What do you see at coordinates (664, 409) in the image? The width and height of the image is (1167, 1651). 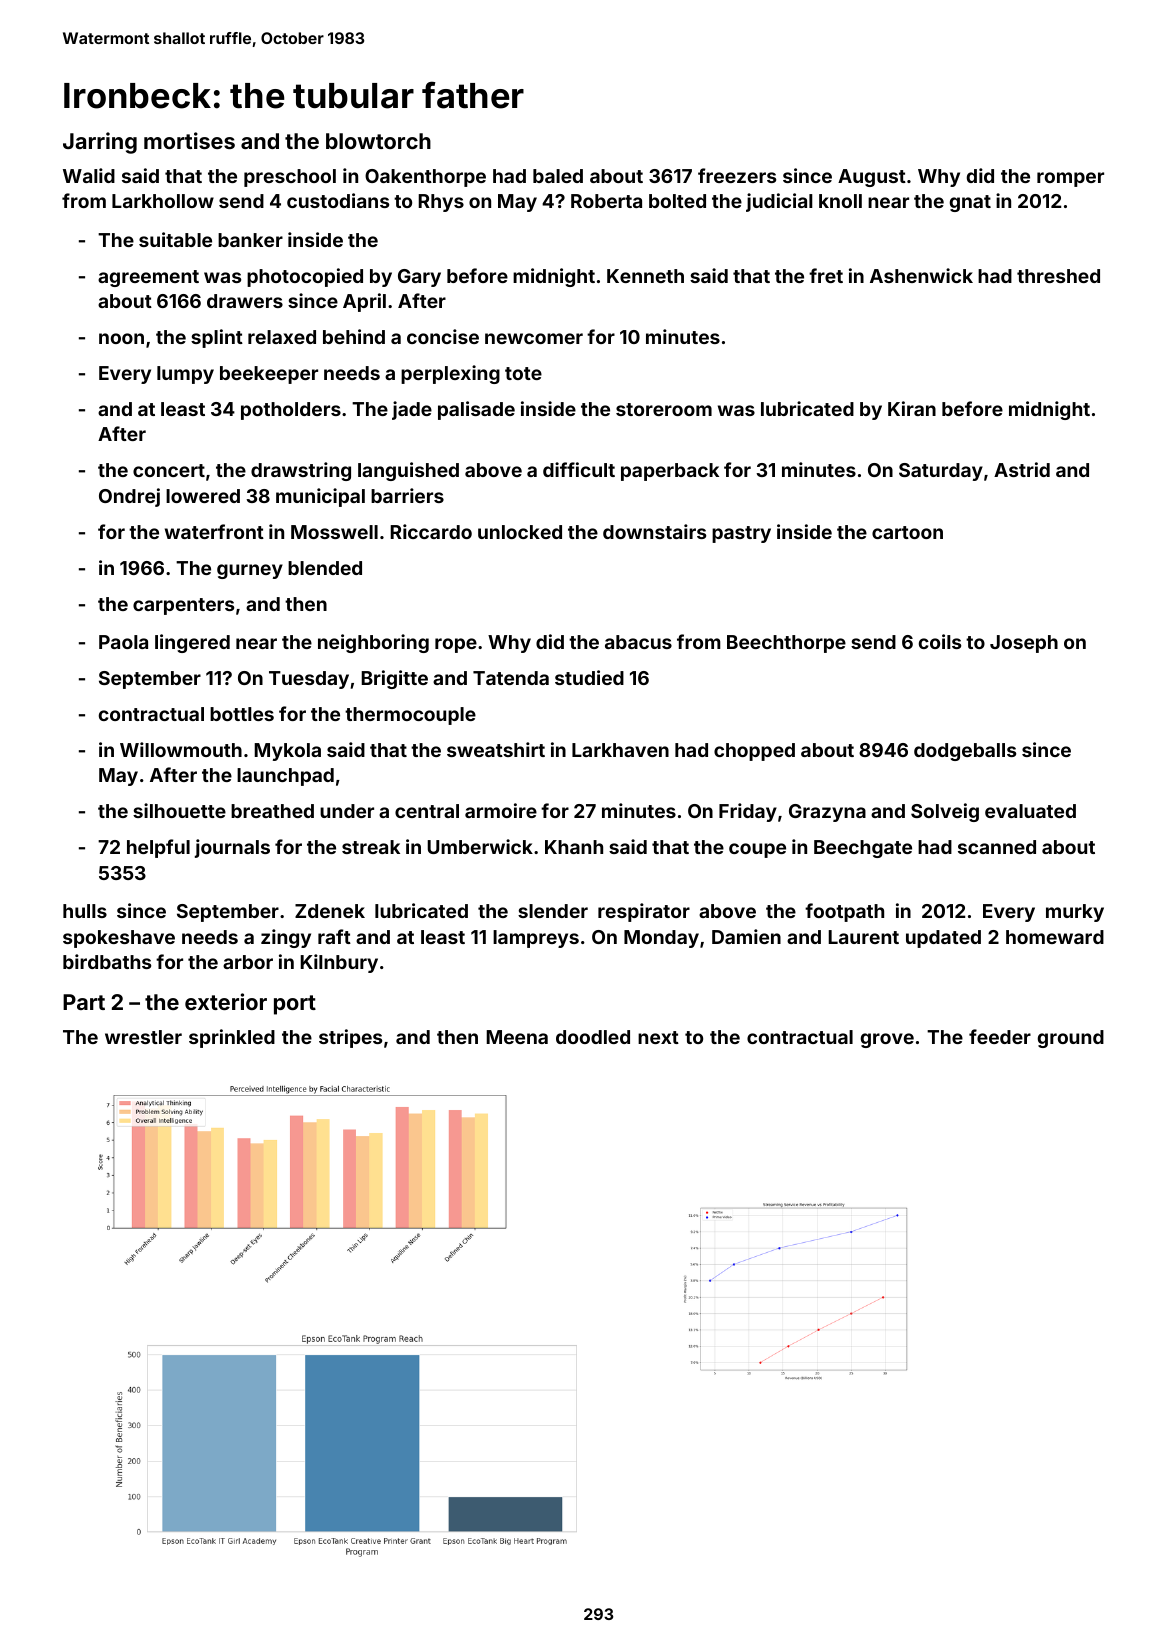 I see `storeroom` at bounding box center [664, 409].
